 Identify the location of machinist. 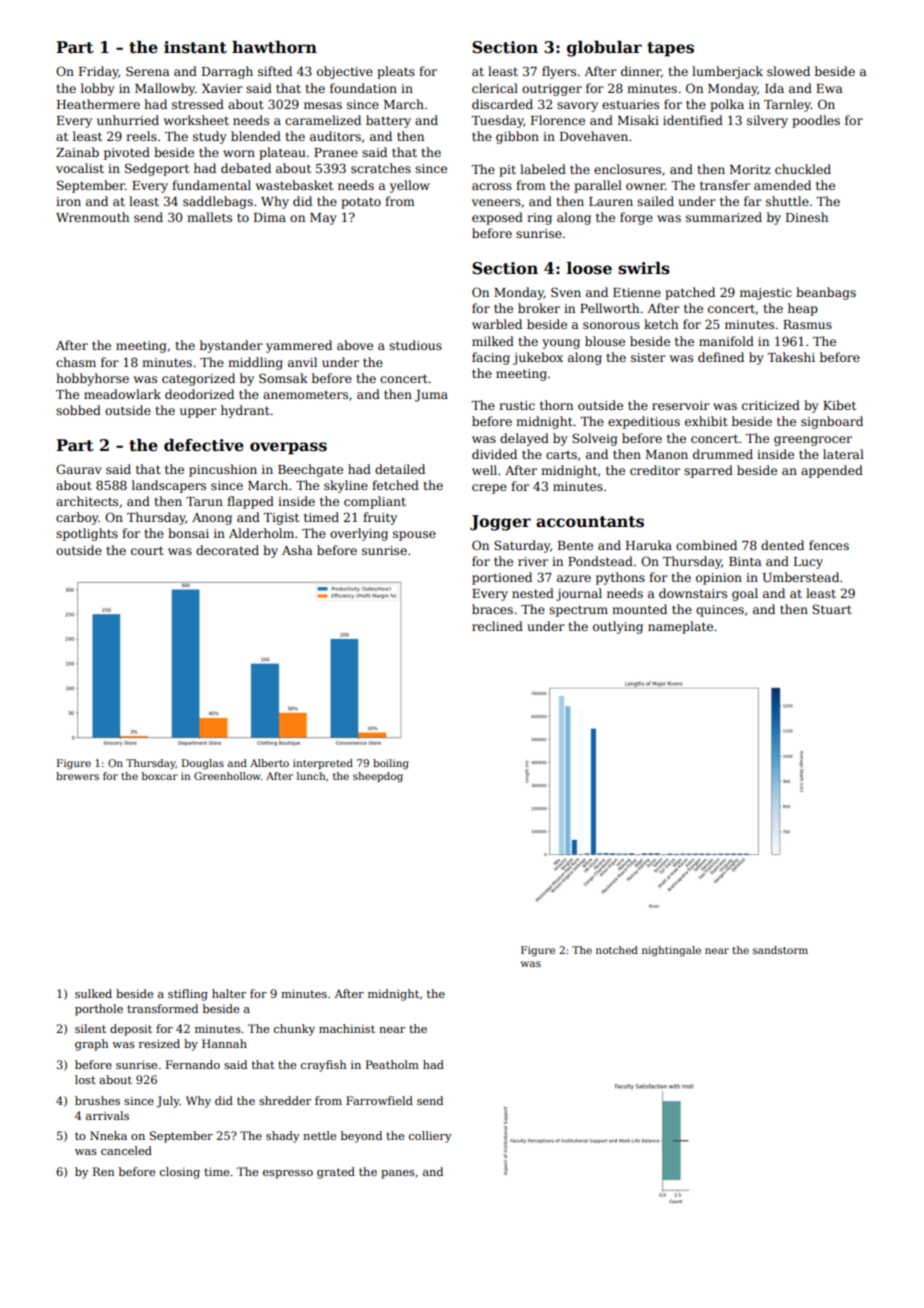
(347, 1028).
